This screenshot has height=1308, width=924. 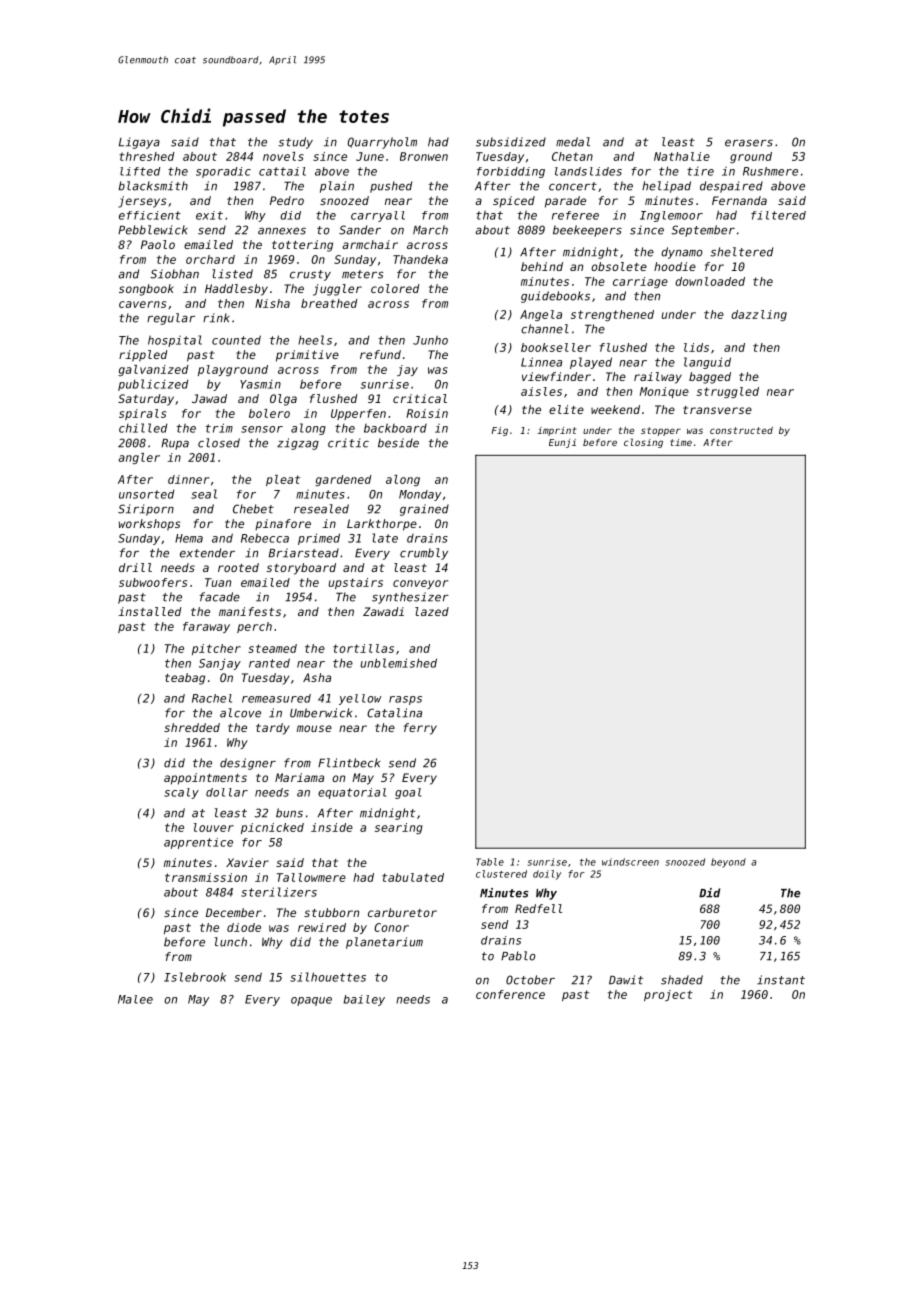 What do you see at coordinates (430, 340) in the screenshot?
I see `Junho` at bounding box center [430, 340].
